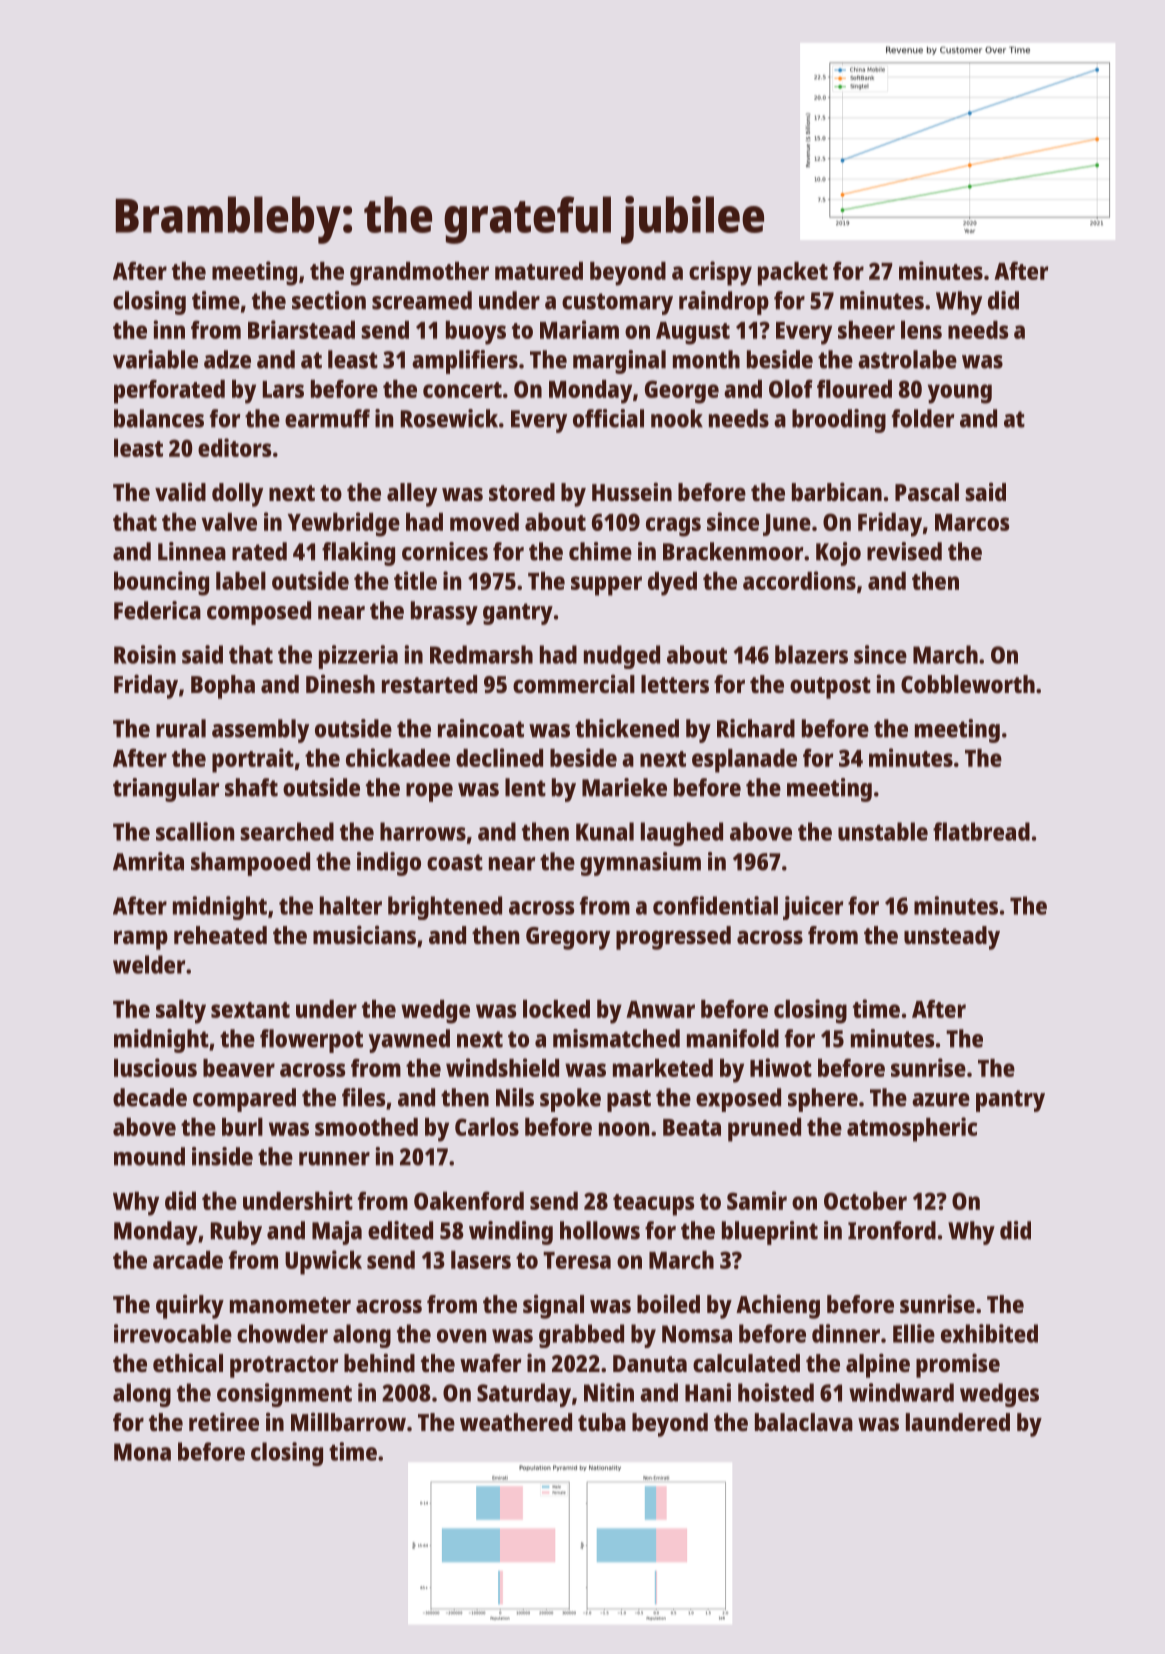 This document has width=1165, height=1654. I want to click on Federica, so click(157, 610).
